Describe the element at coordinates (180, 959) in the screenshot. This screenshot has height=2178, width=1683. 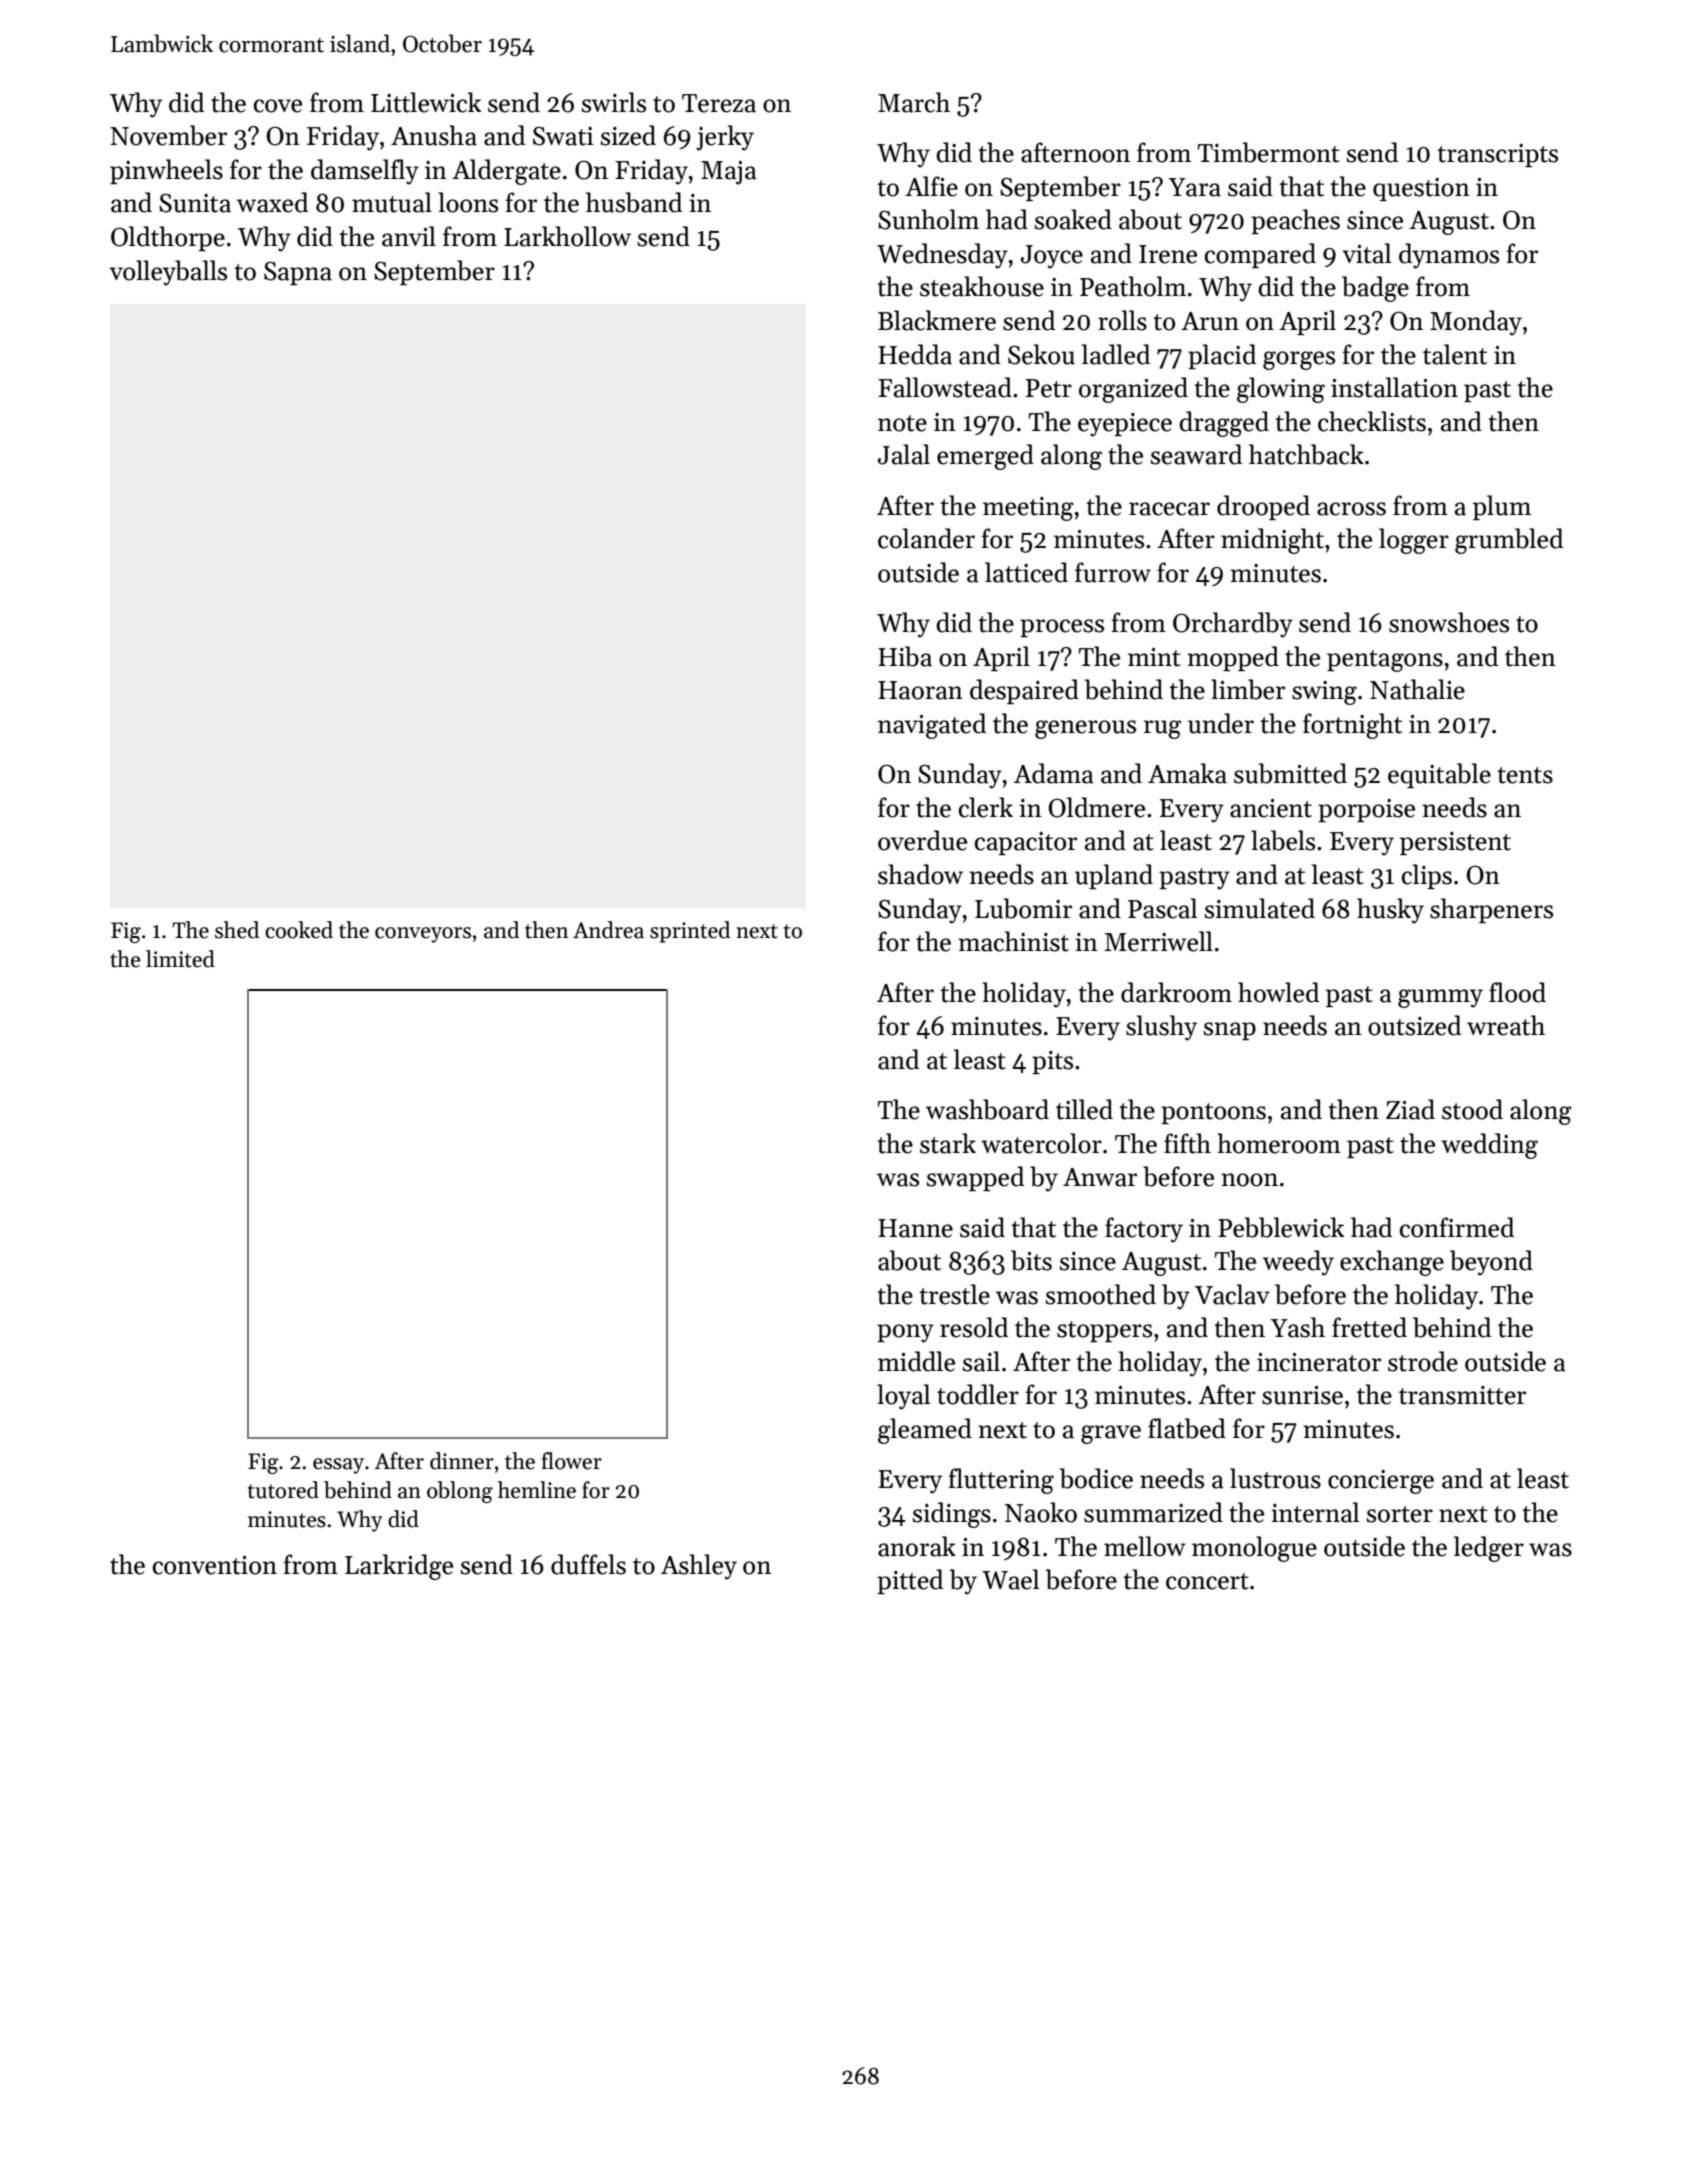
I see `limited` at that location.
